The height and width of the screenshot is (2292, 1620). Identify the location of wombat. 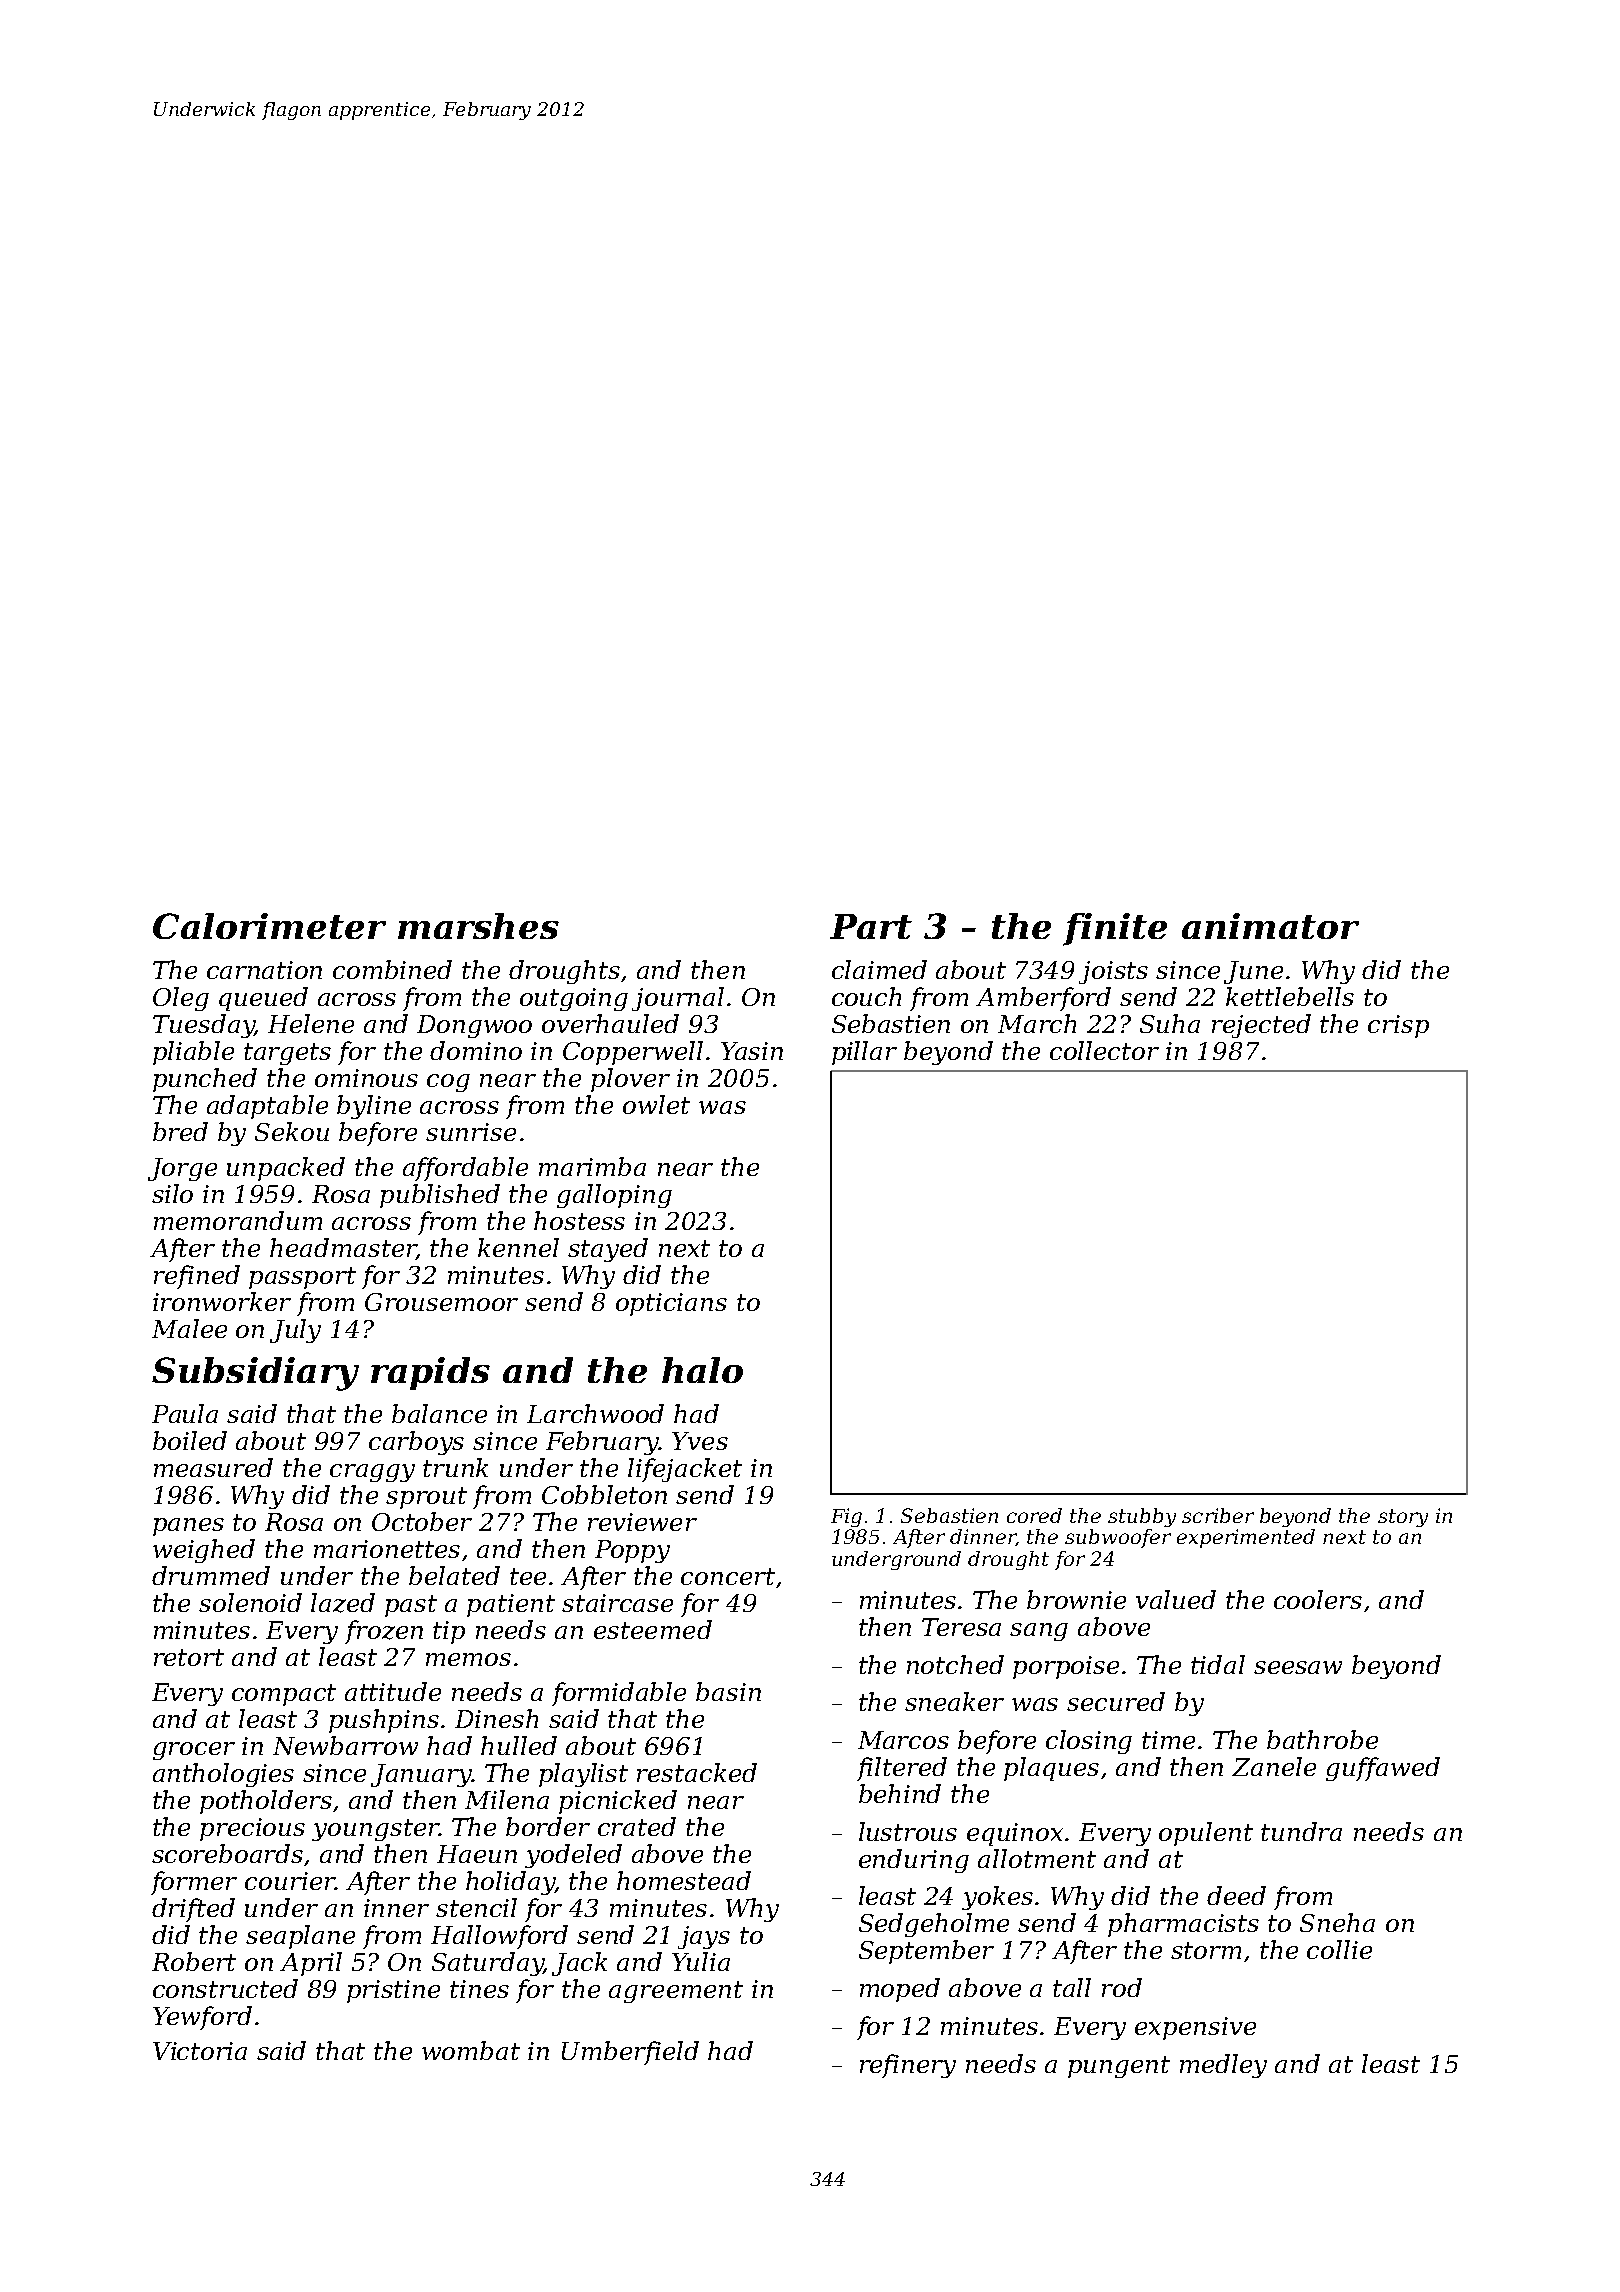
(471, 2050).
